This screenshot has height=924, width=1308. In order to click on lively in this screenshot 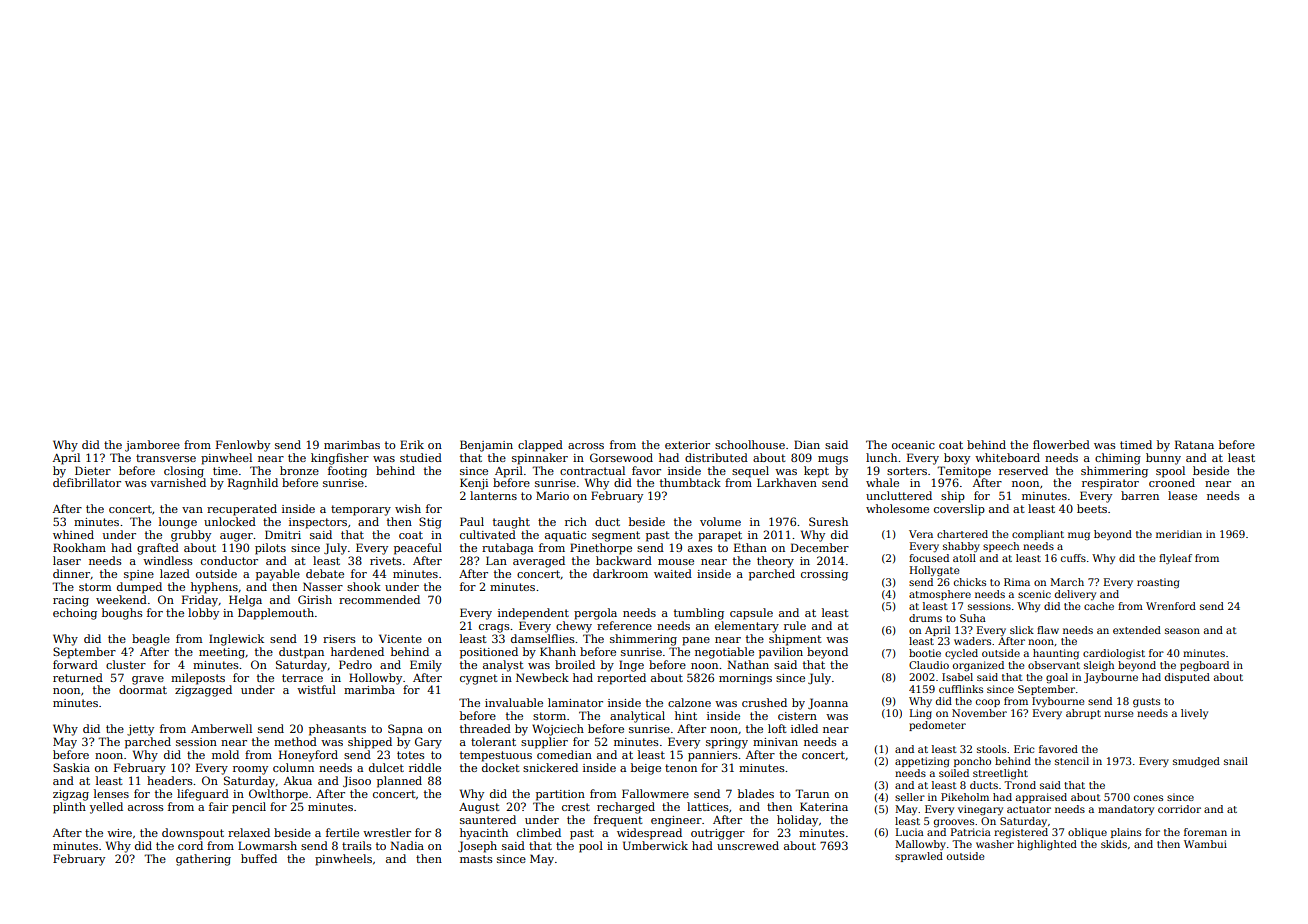, I will do `click(1194, 714)`.
